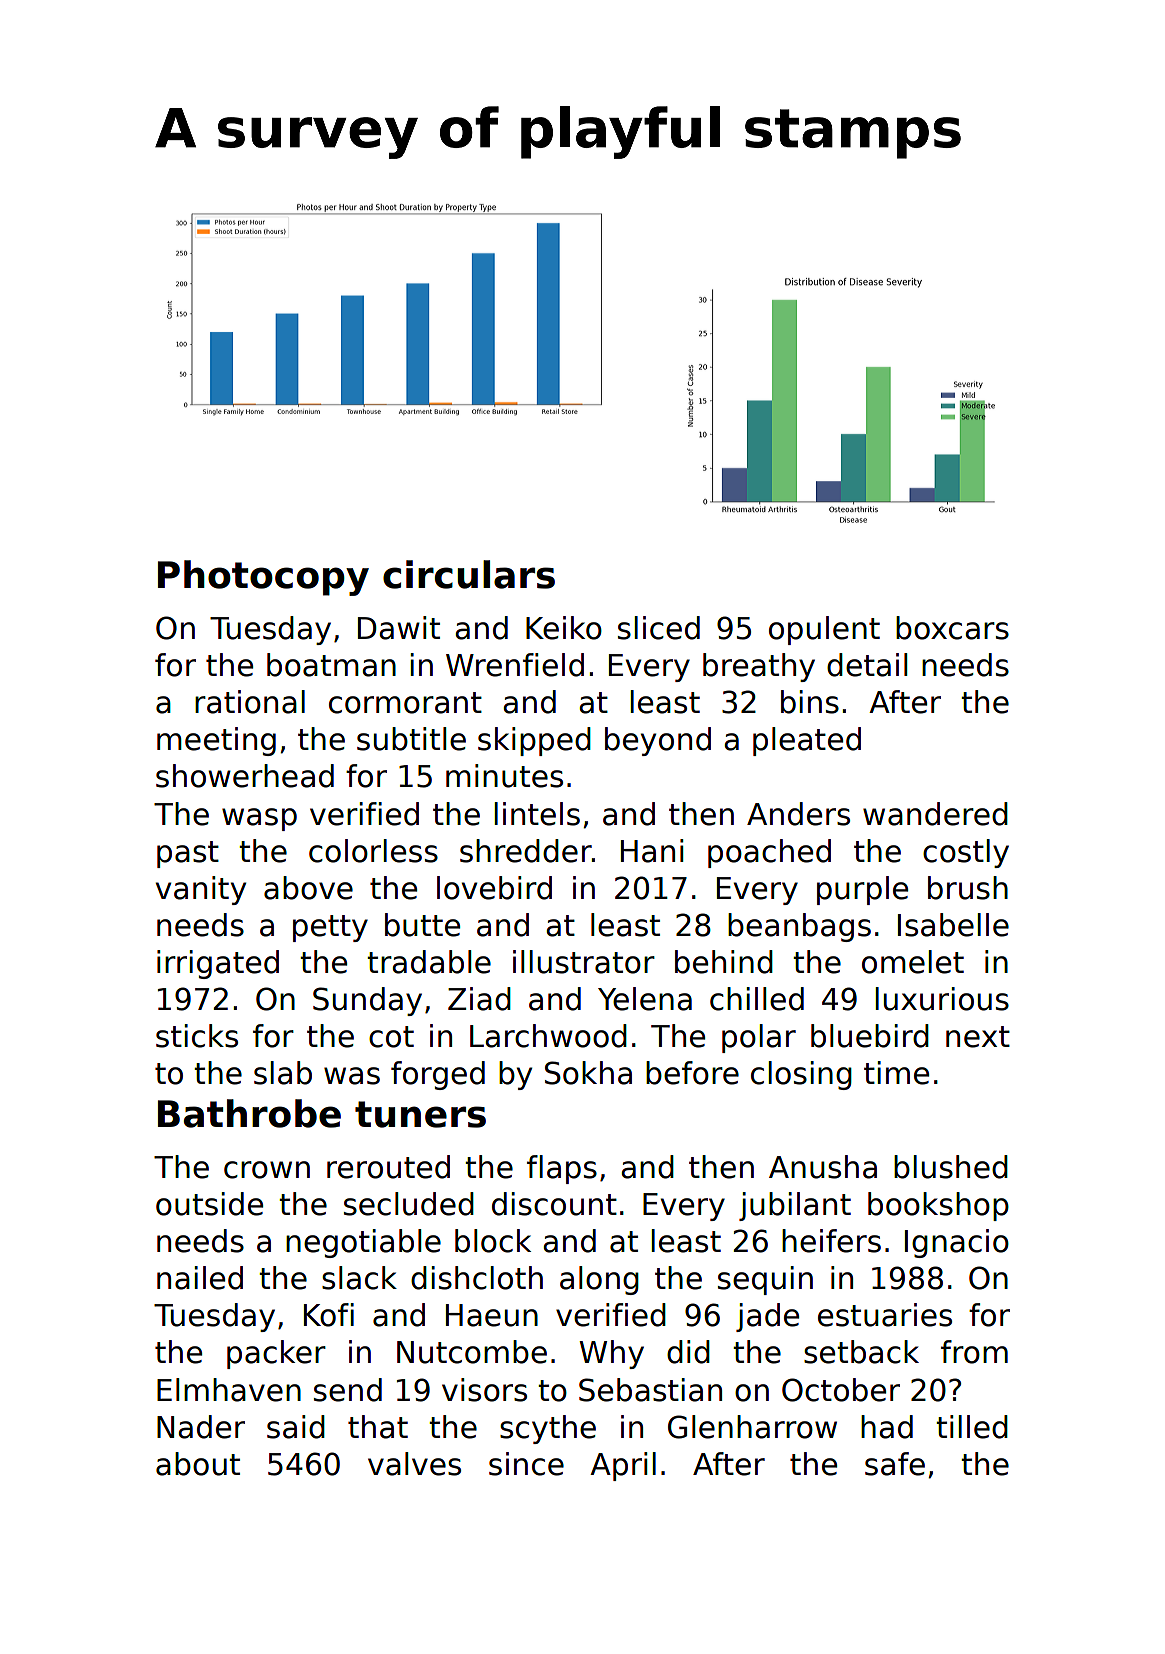 The image size is (1165, 1654). I want to click on detail, so click(867, 665).
